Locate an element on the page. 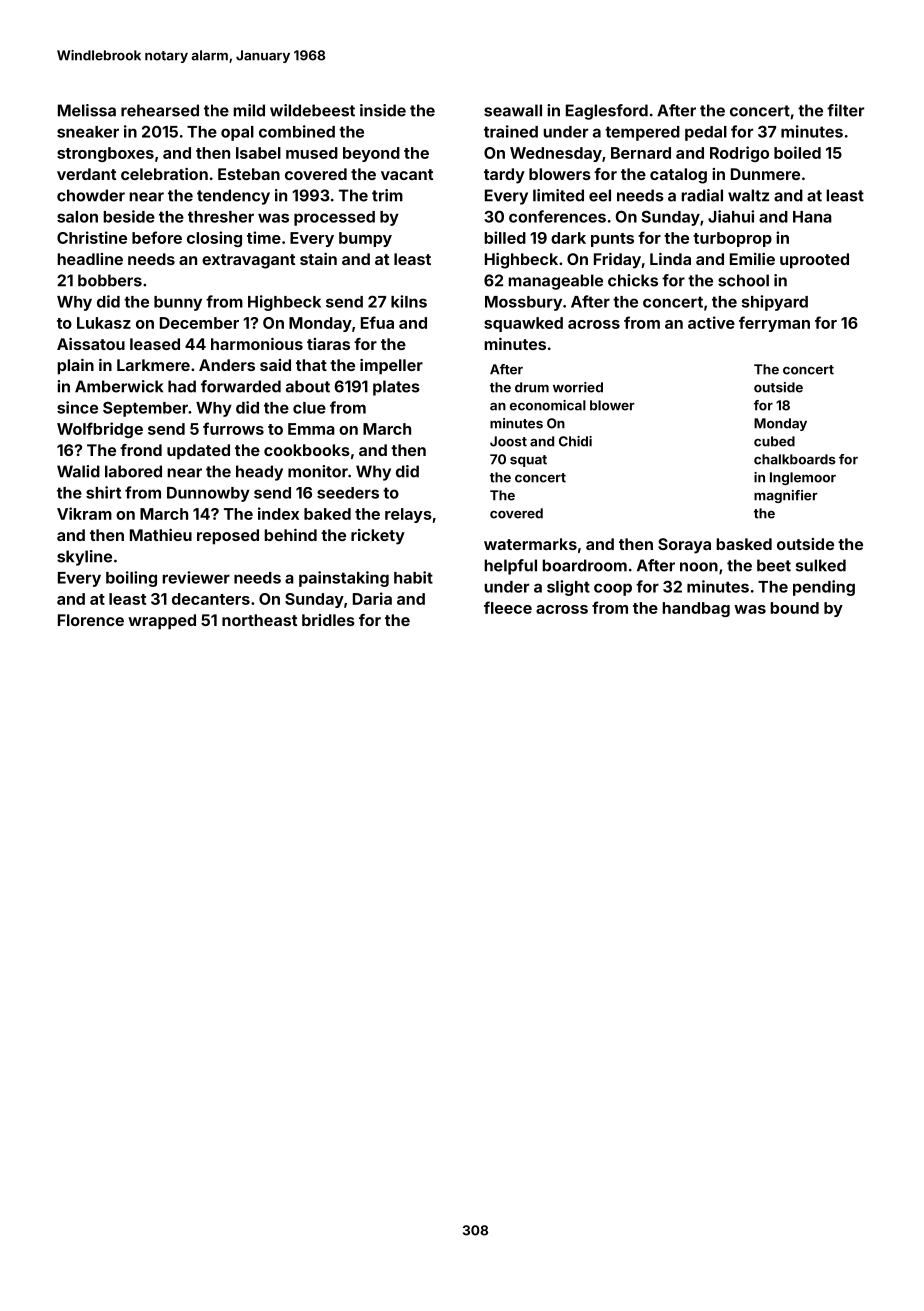 The image size is (924, 1311). Daria is located at coordinates (372, 598).
